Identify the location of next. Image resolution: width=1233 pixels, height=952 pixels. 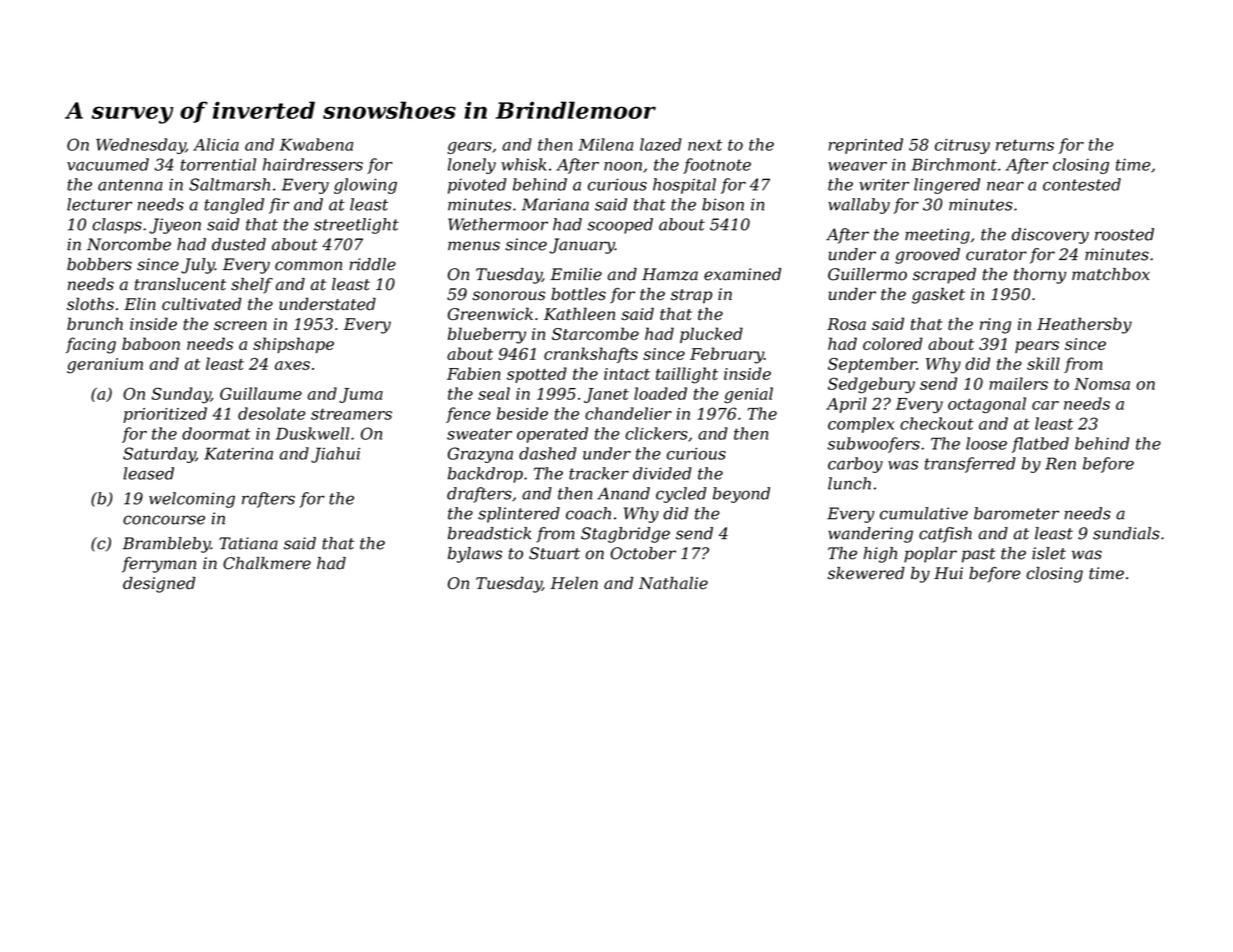
(705, 145).
